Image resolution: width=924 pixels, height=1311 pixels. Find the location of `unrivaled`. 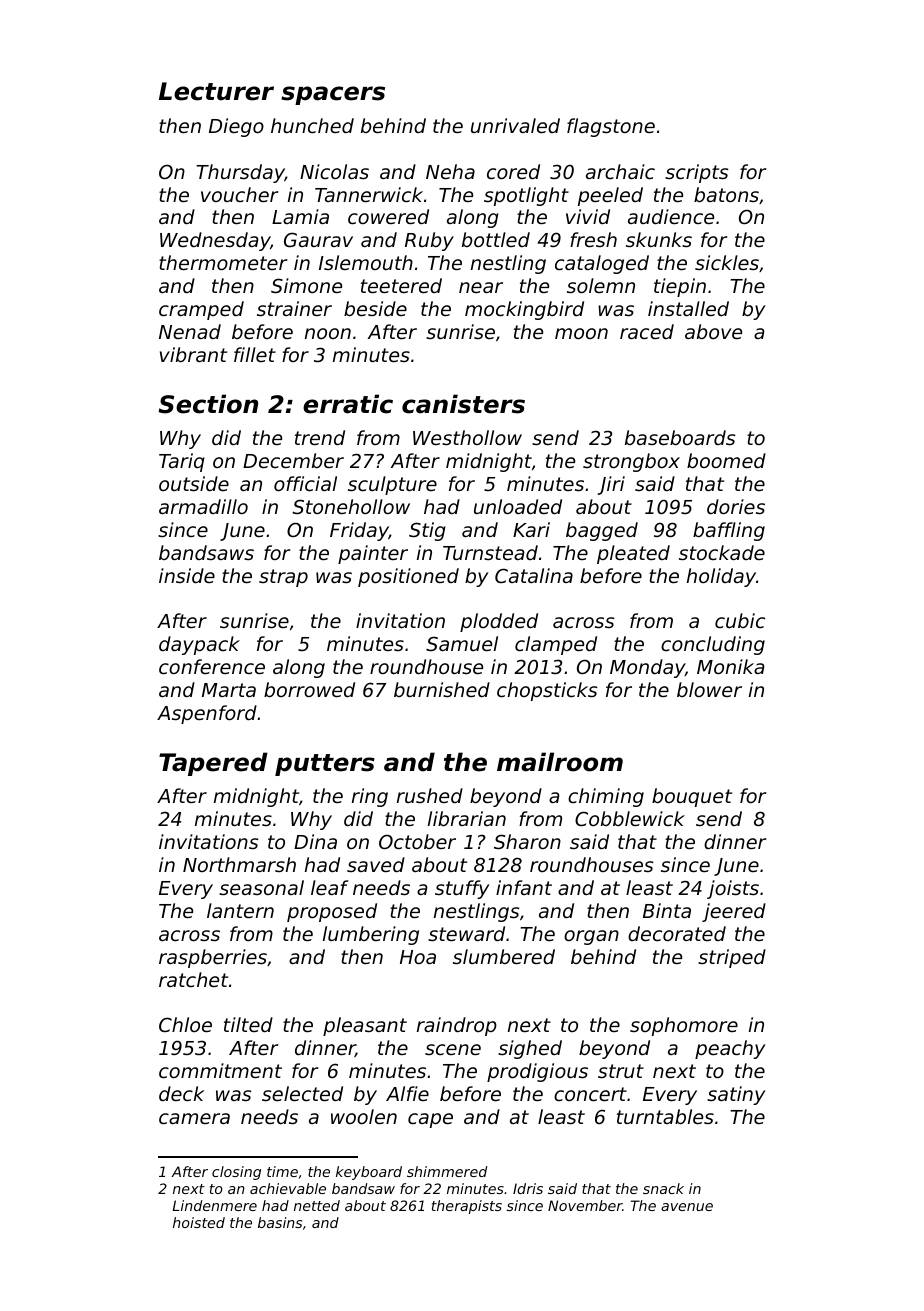

unrivaled is located at coordinates (515, 125).
